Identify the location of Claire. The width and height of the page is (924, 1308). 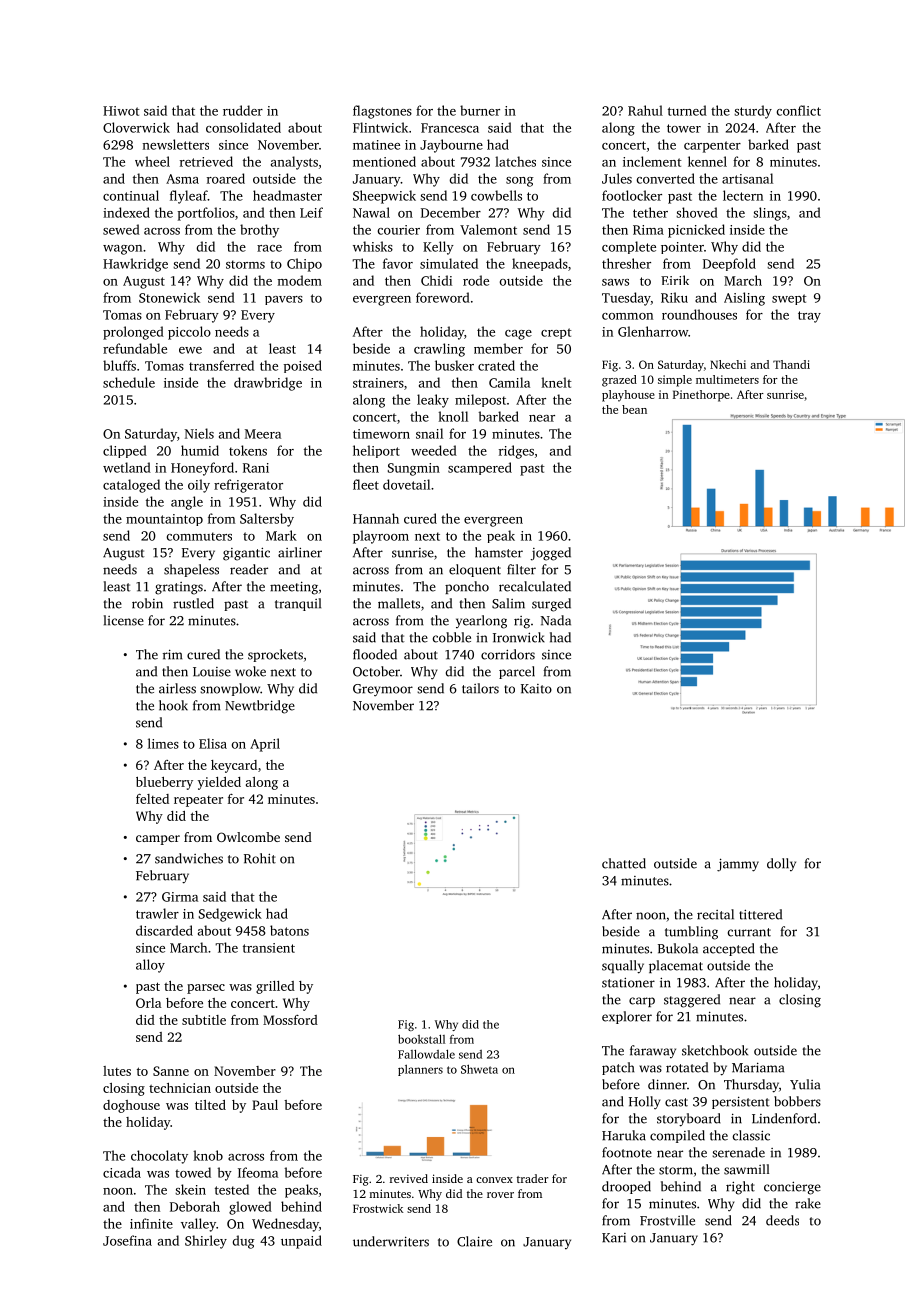
(474, 1241).
